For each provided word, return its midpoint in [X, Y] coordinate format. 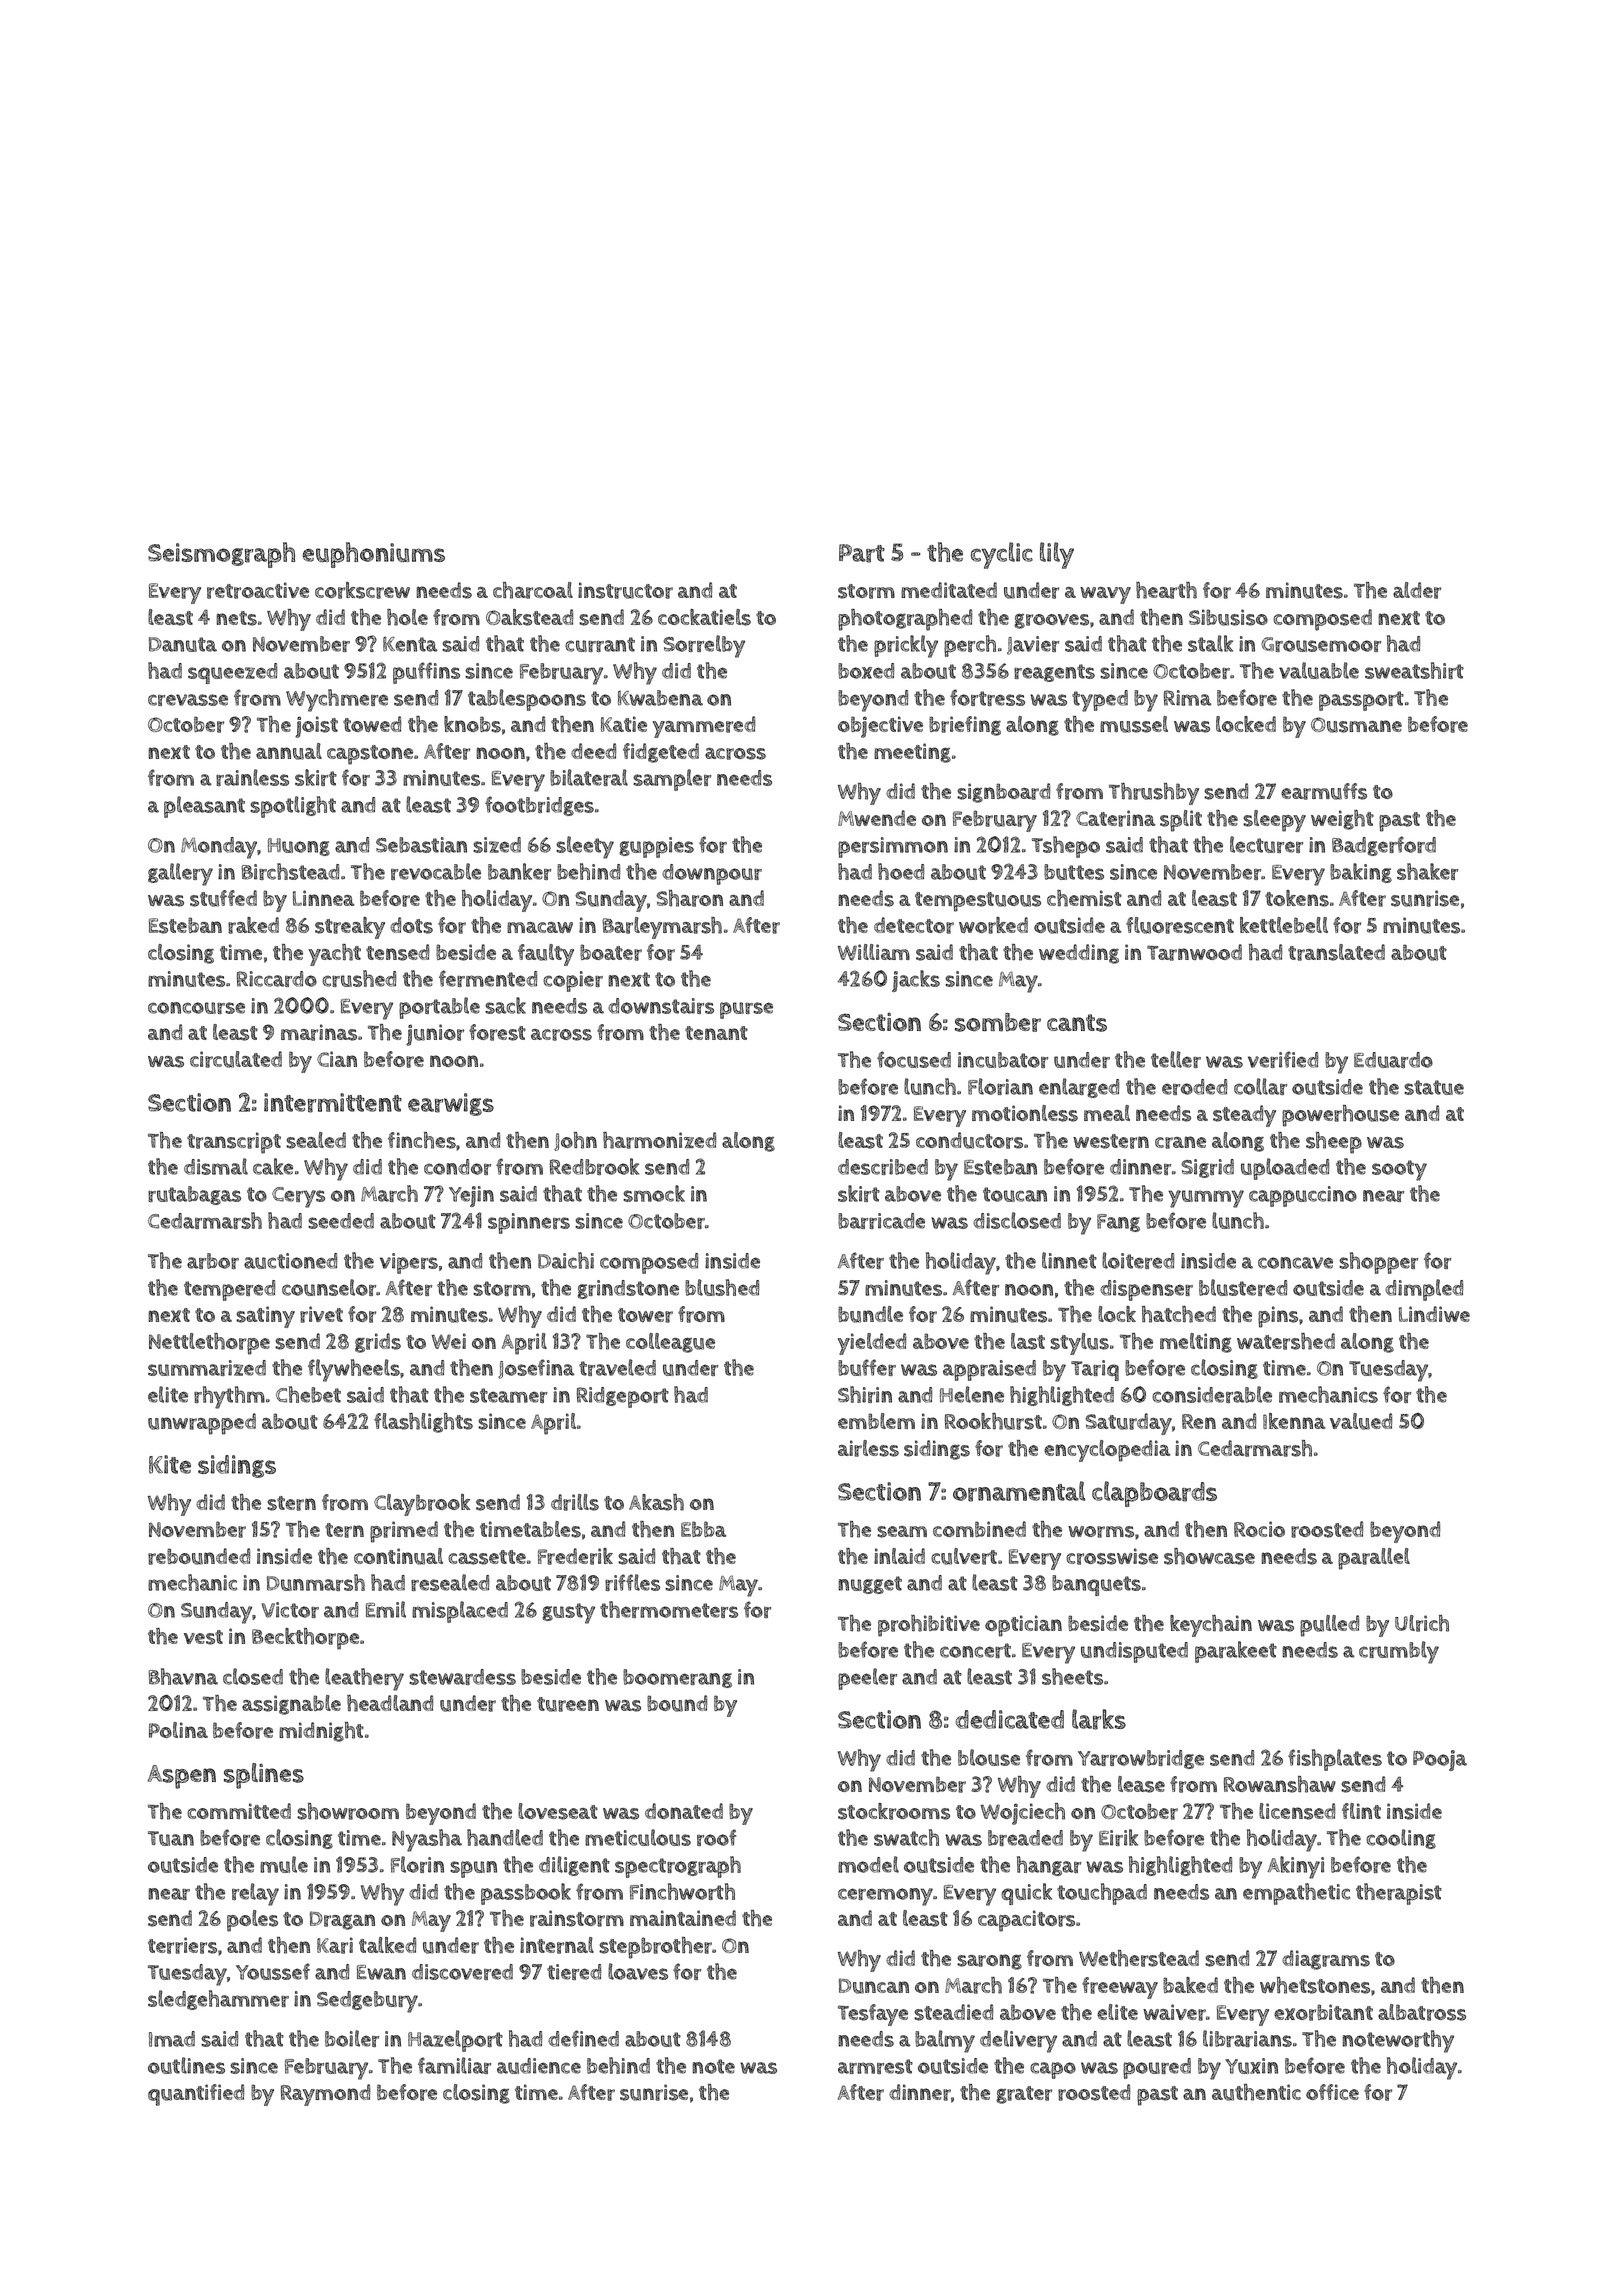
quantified [196, 2095]
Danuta [183, 644]
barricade [881, 1221]
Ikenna [1294, 1421]
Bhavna [183, 1676]
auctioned [290, 1261]
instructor [625, 590]
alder [1417, 590]
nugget [870, 1585]
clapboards [1154, 1494]
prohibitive [929, 1626]
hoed [901, 871]
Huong [299, 847]
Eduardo [1393, 1060]
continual [398, 1556]
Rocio [1259, 1529]
